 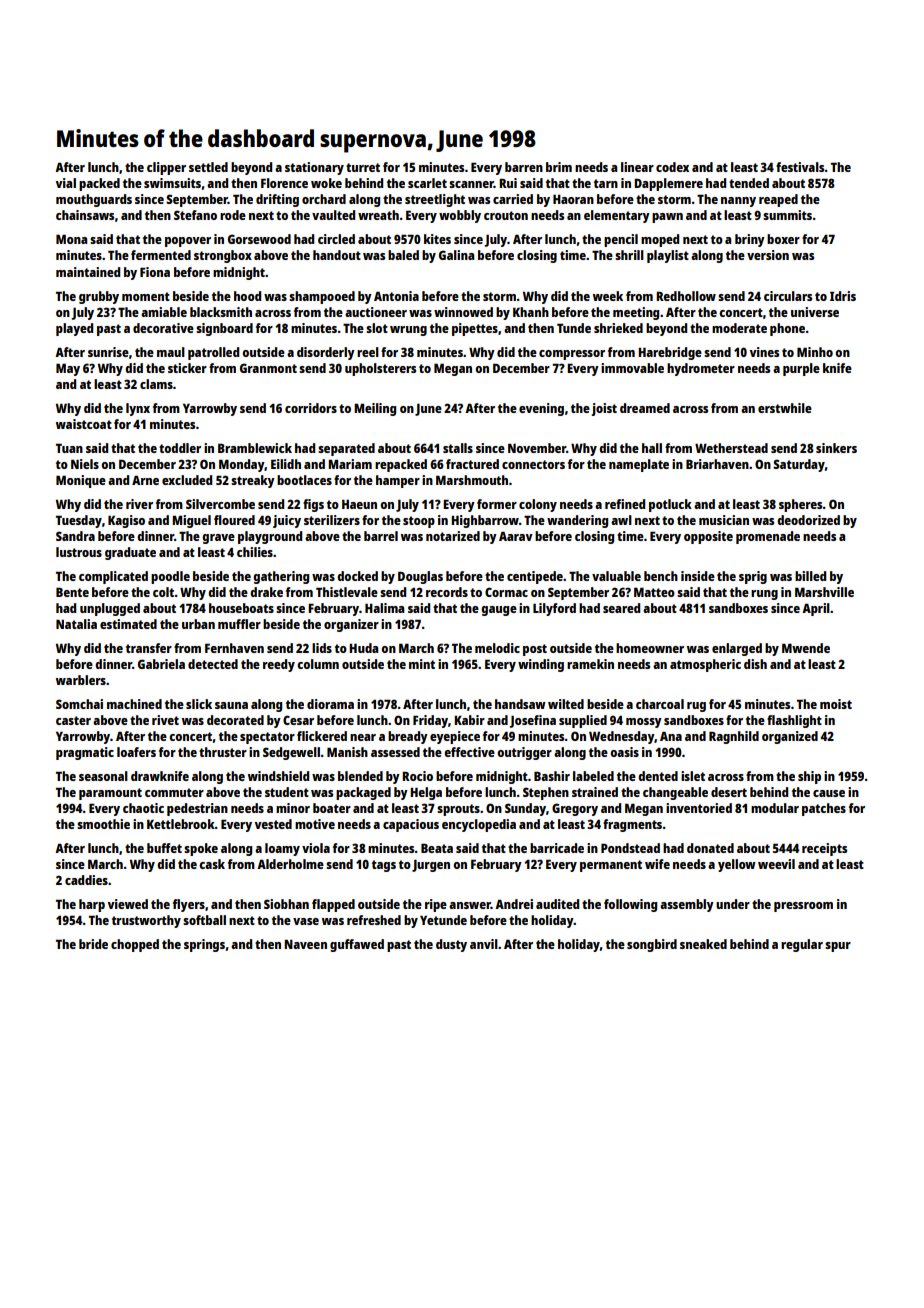 What do you see at coordinates (658, 776) in the document?
I see `dented` at bounding box center [658, 776].
